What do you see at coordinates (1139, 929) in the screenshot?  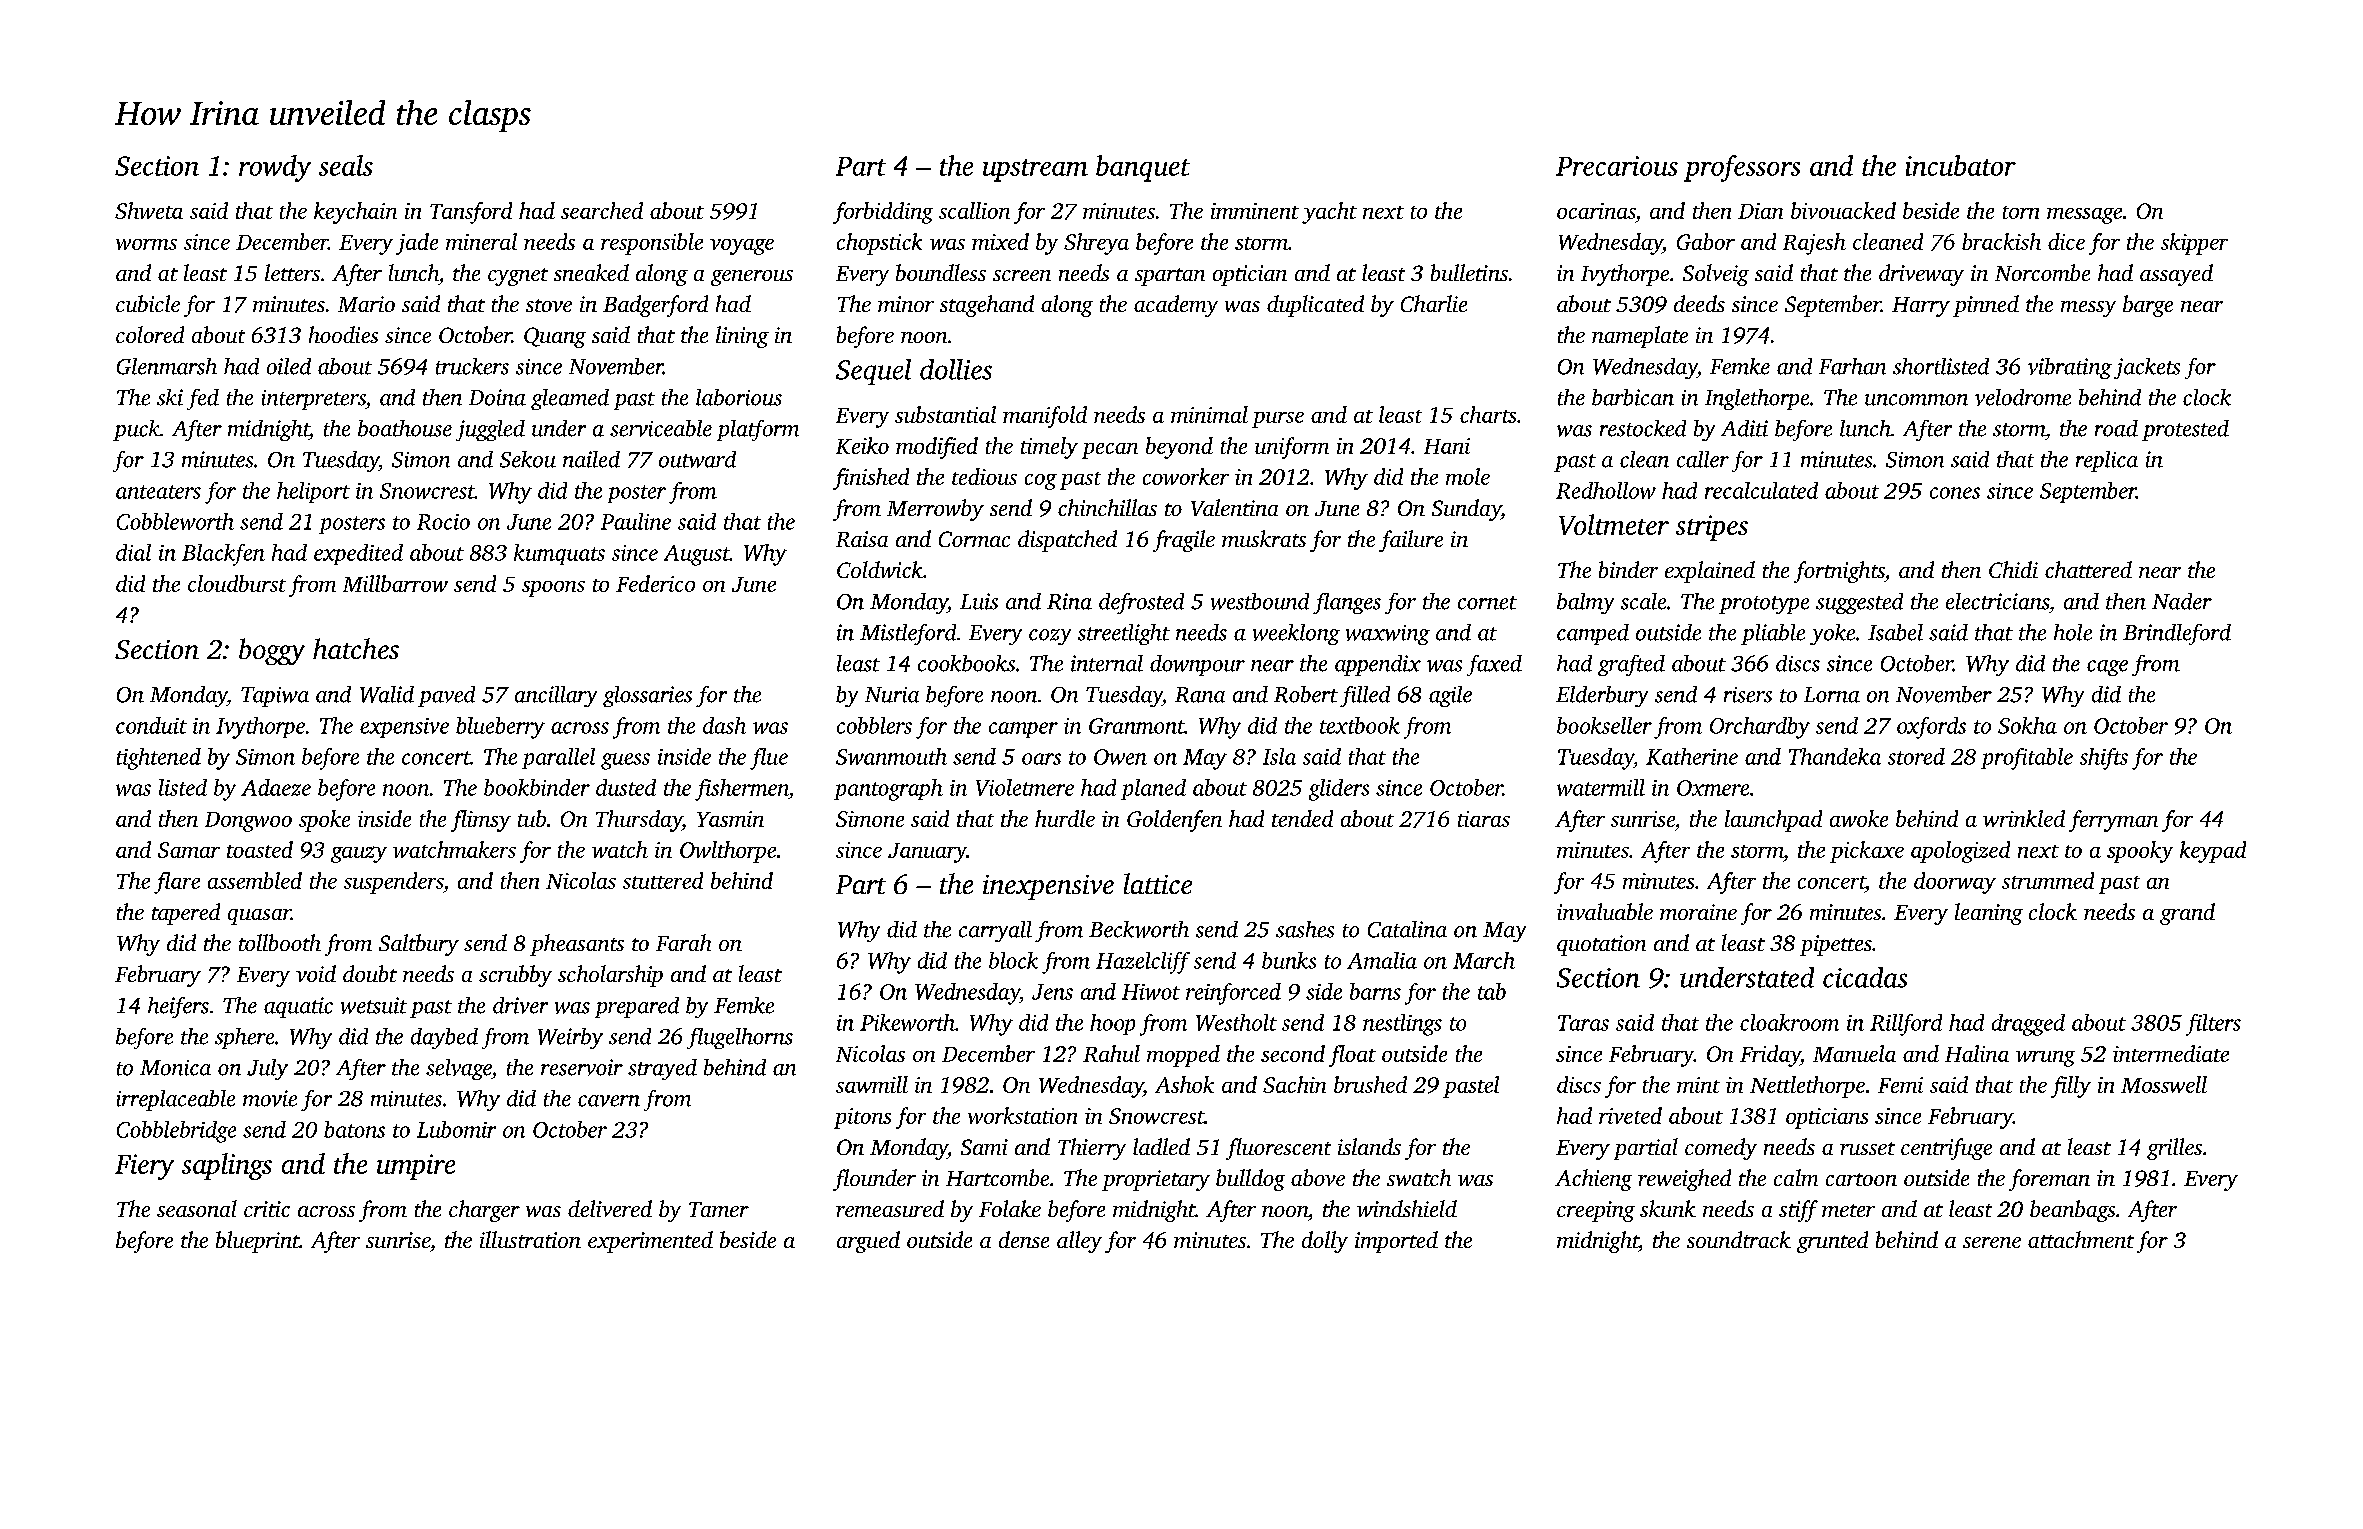 I see `Beckworth` at bounding box center [1139, 929].
